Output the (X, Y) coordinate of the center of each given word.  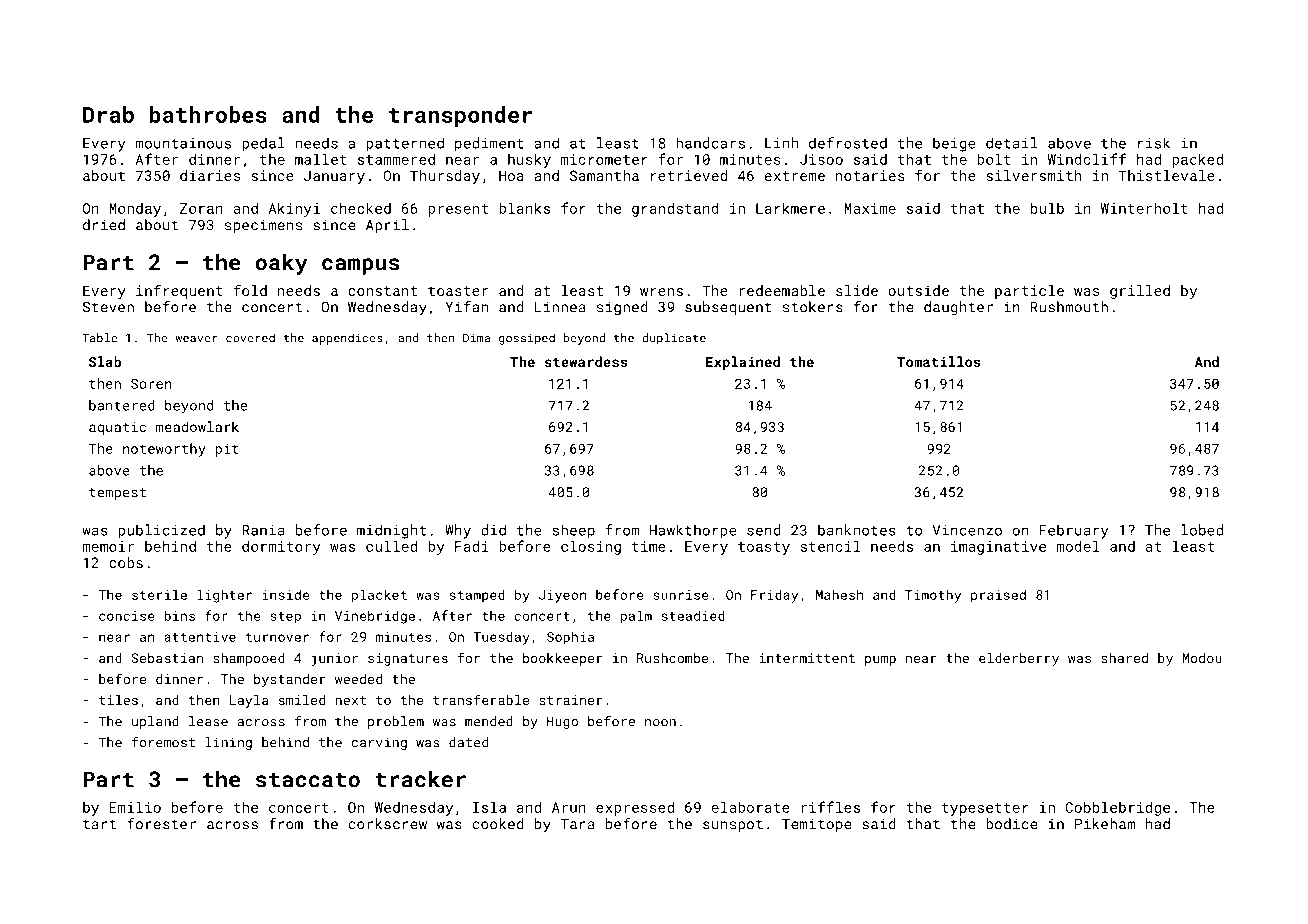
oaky (281, 264)
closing (591, 547)
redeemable (782, 290)
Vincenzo (967, 530)
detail (1012, 143)
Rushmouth (1069, 307)
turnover (277, 637)
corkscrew (387, 824)
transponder (461, 116)
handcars (710, 143)
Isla (489, 807)
